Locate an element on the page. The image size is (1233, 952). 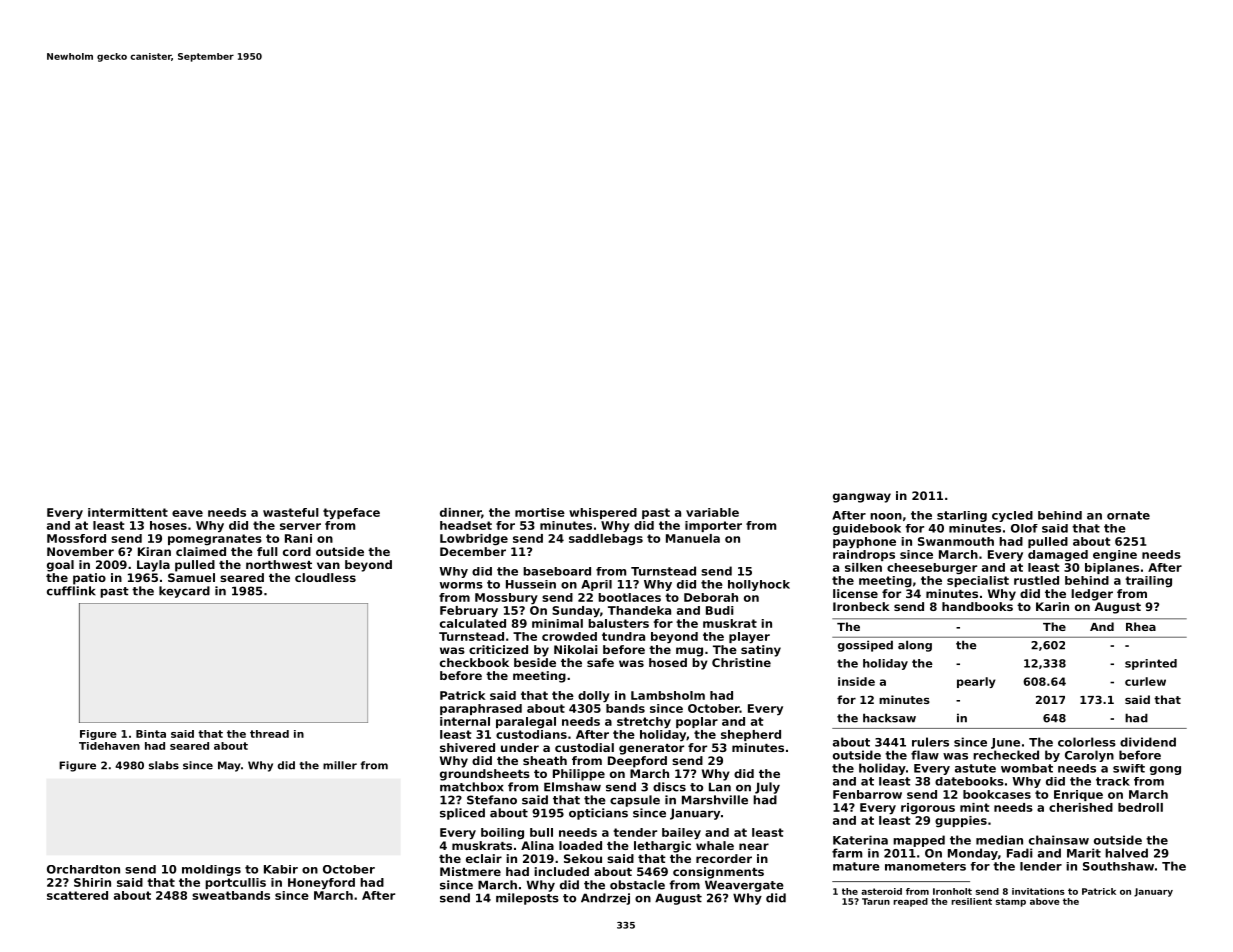
Fenbarrow is located at coordinates (867, 794).
